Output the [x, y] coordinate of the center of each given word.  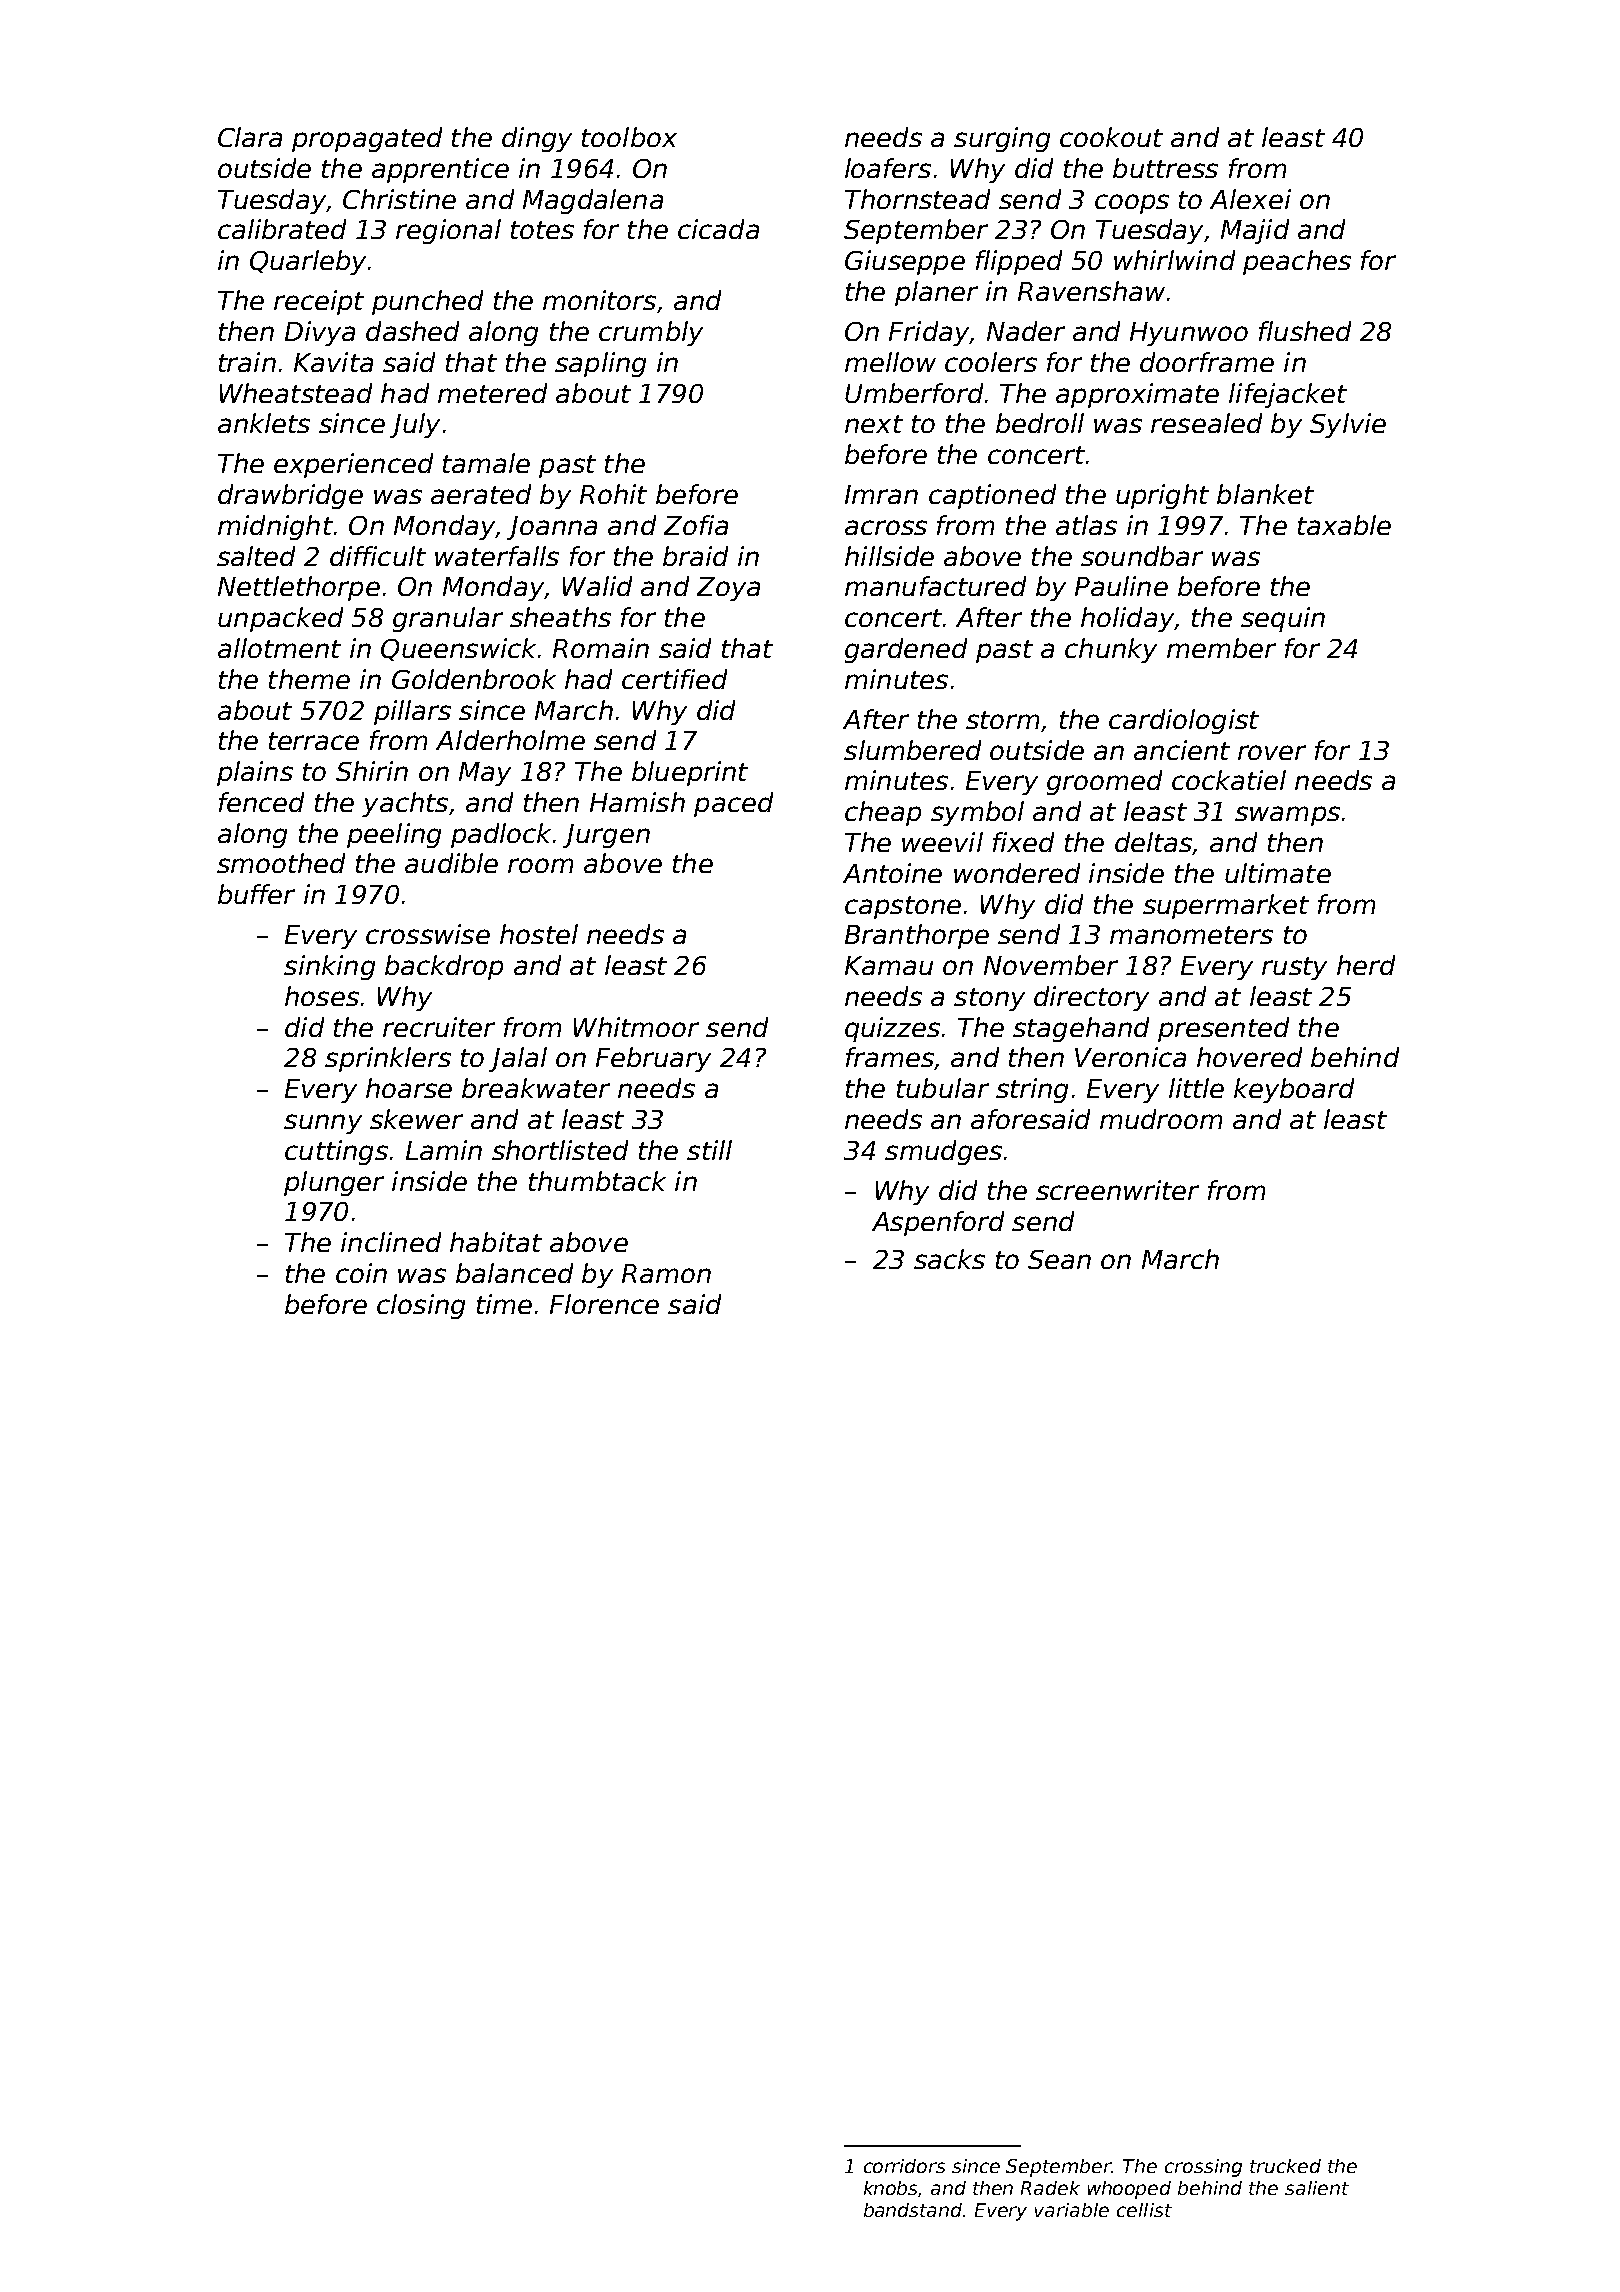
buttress [1165, 168]
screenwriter [1117, 1190]
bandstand [913, 2210]
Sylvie [1348, 425]
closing [421, 1306]
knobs [891, 2189]
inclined [391, 1242]
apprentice [440, 170]
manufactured [935, 586]
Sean [1059, 1259]
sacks [949, 1259]
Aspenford [938, 1223]
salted [256, 556]
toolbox [629, 137]
